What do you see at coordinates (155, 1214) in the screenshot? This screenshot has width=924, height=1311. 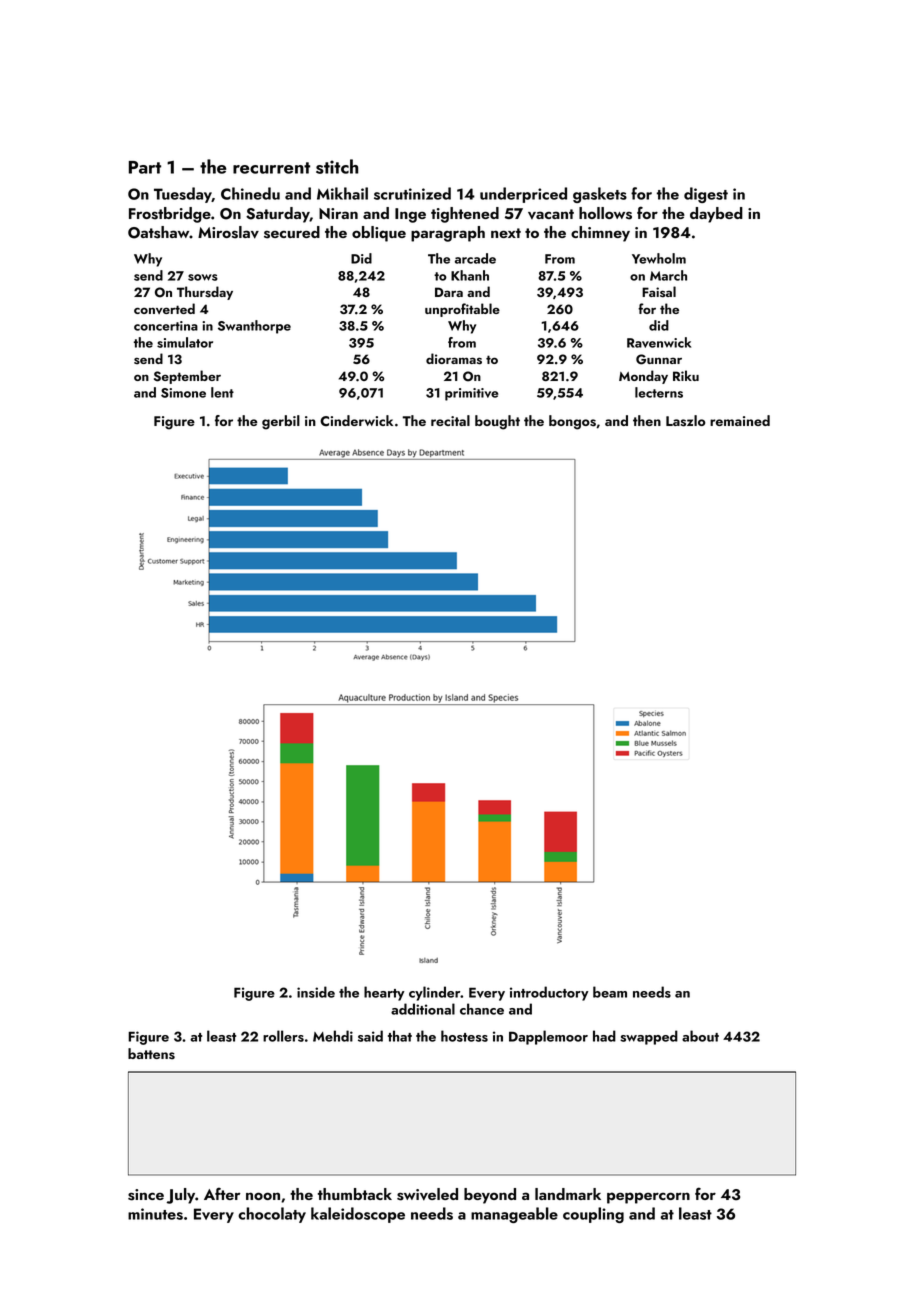 I see `minutes` at bounding box center [155, 1214].
